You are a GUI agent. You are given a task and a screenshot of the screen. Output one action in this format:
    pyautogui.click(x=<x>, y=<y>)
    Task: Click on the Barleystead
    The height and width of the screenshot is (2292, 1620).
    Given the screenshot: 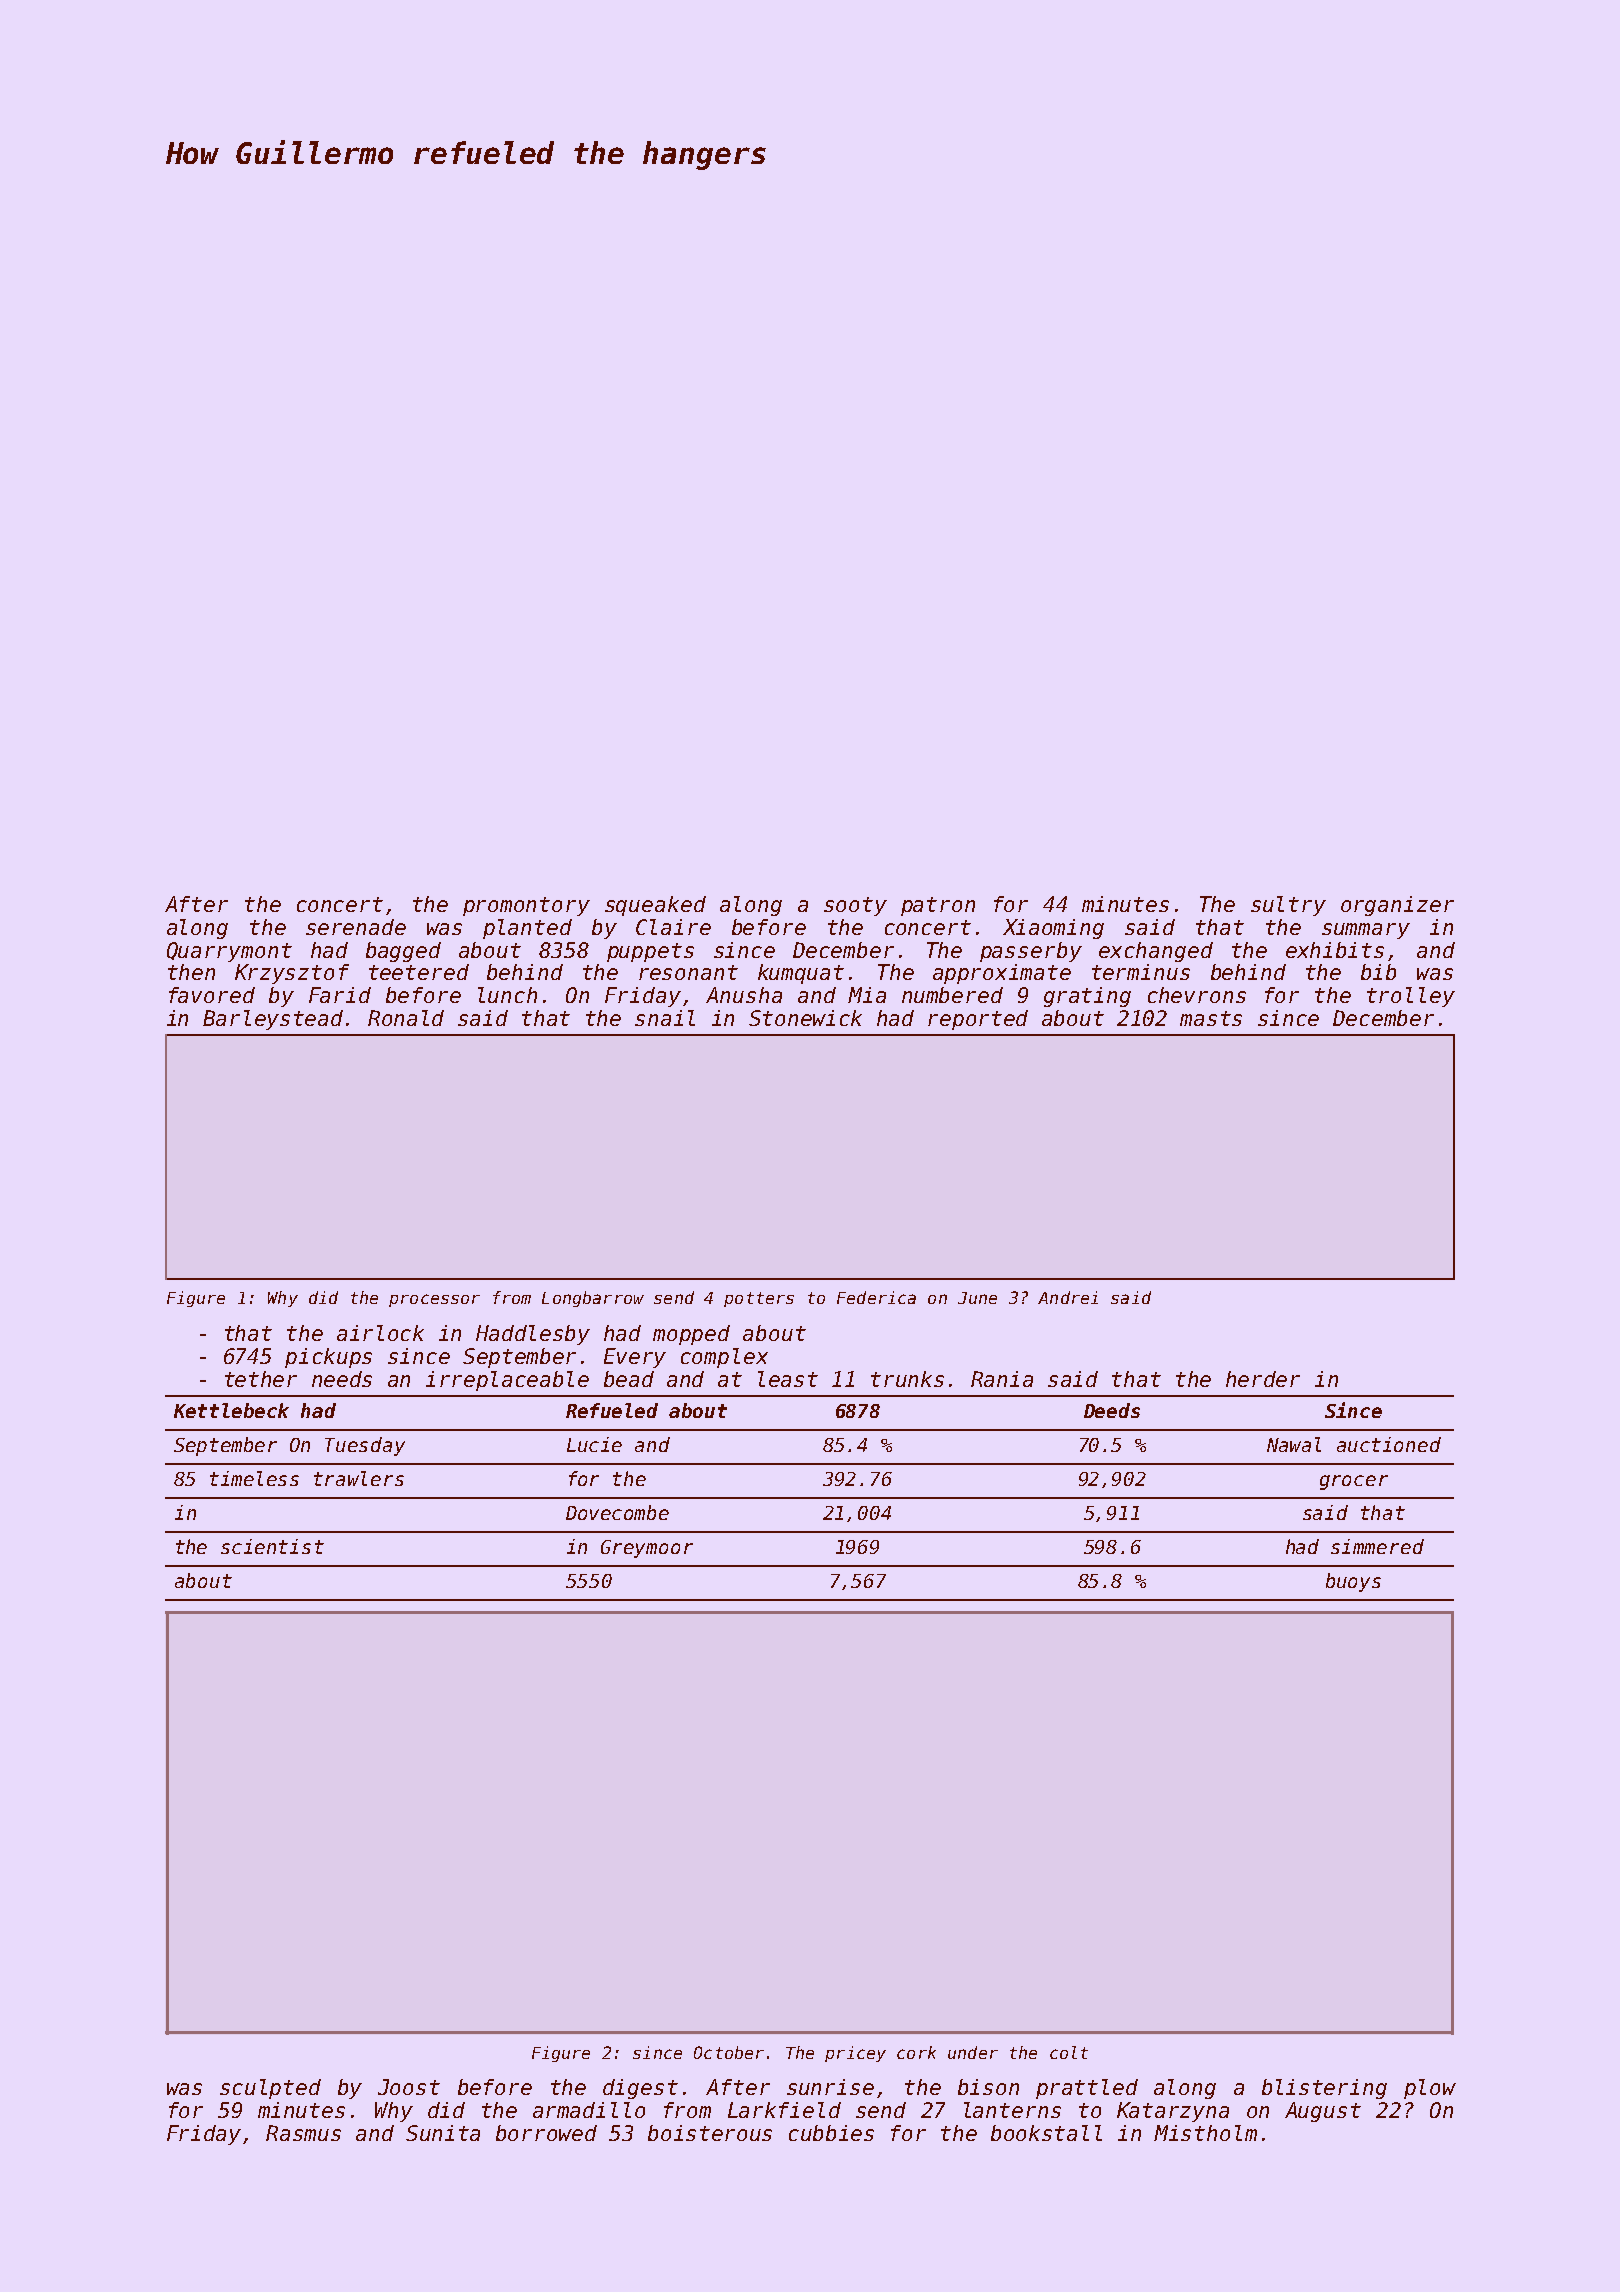 What is the action you would take?
    pyautogui.click(x=273, y=1020)
